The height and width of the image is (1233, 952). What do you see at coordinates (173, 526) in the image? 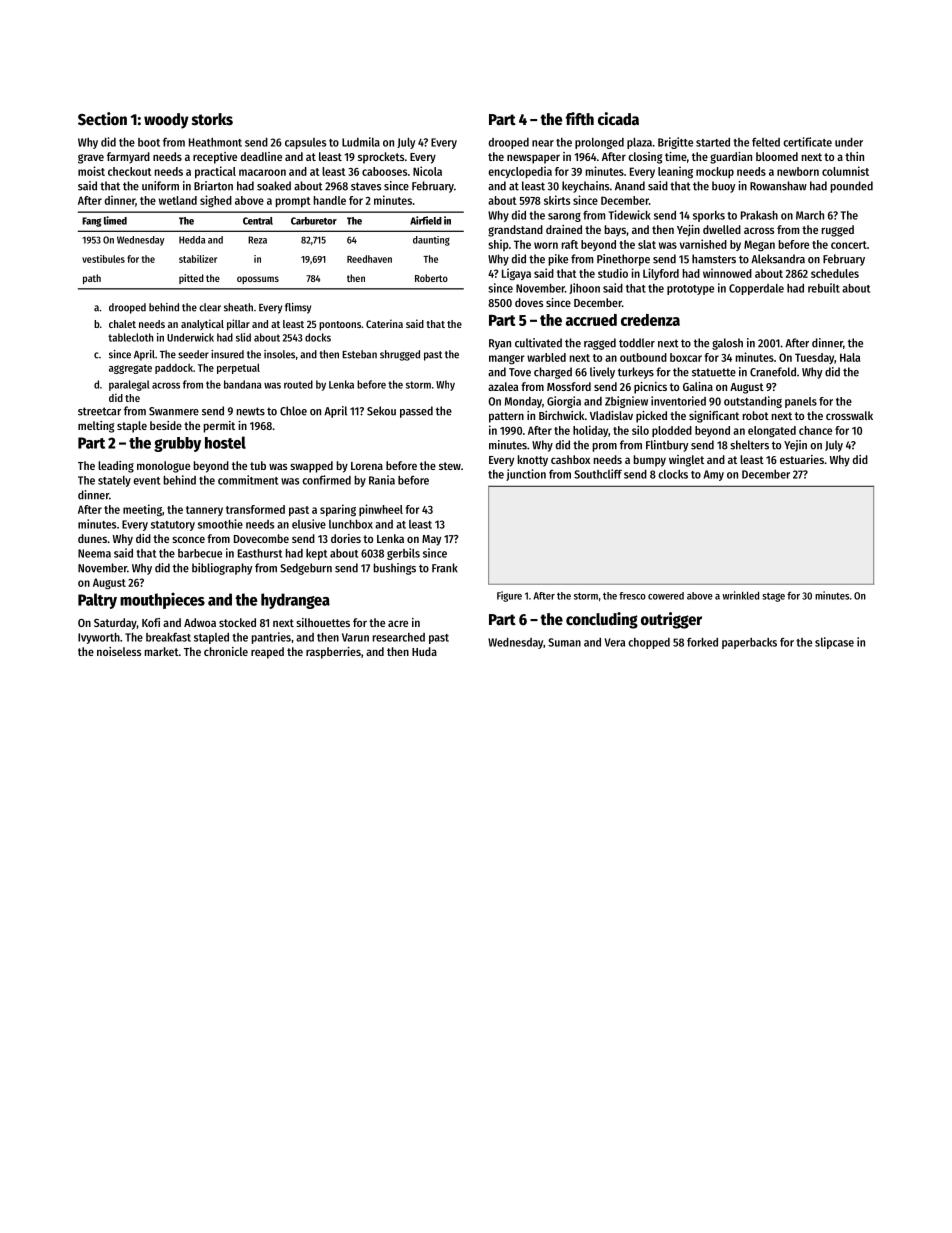
I see `statutory` at bounding box center [173, 526].
